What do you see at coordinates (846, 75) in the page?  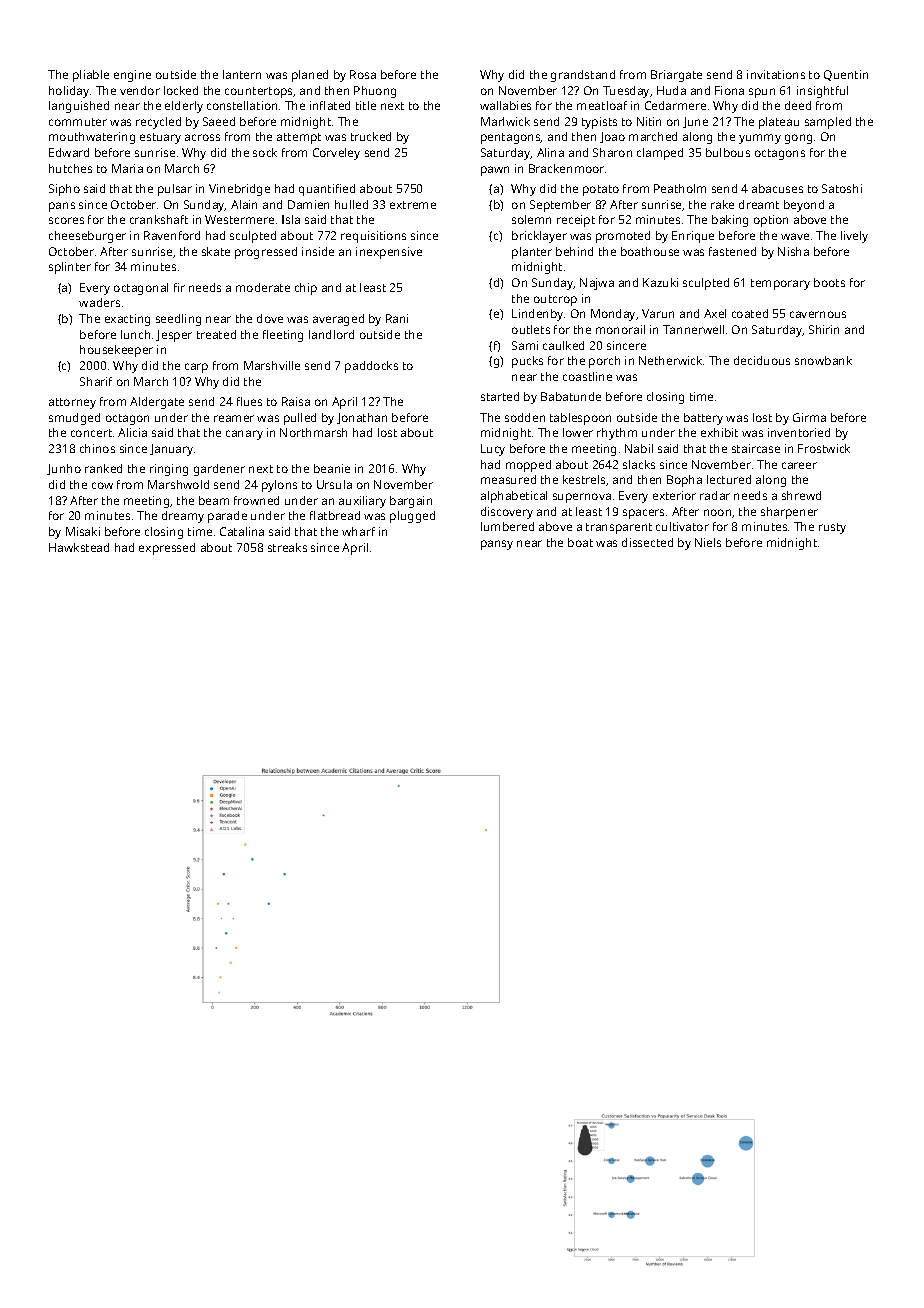 I see `Quentin` at bounding box center [846, 75].
